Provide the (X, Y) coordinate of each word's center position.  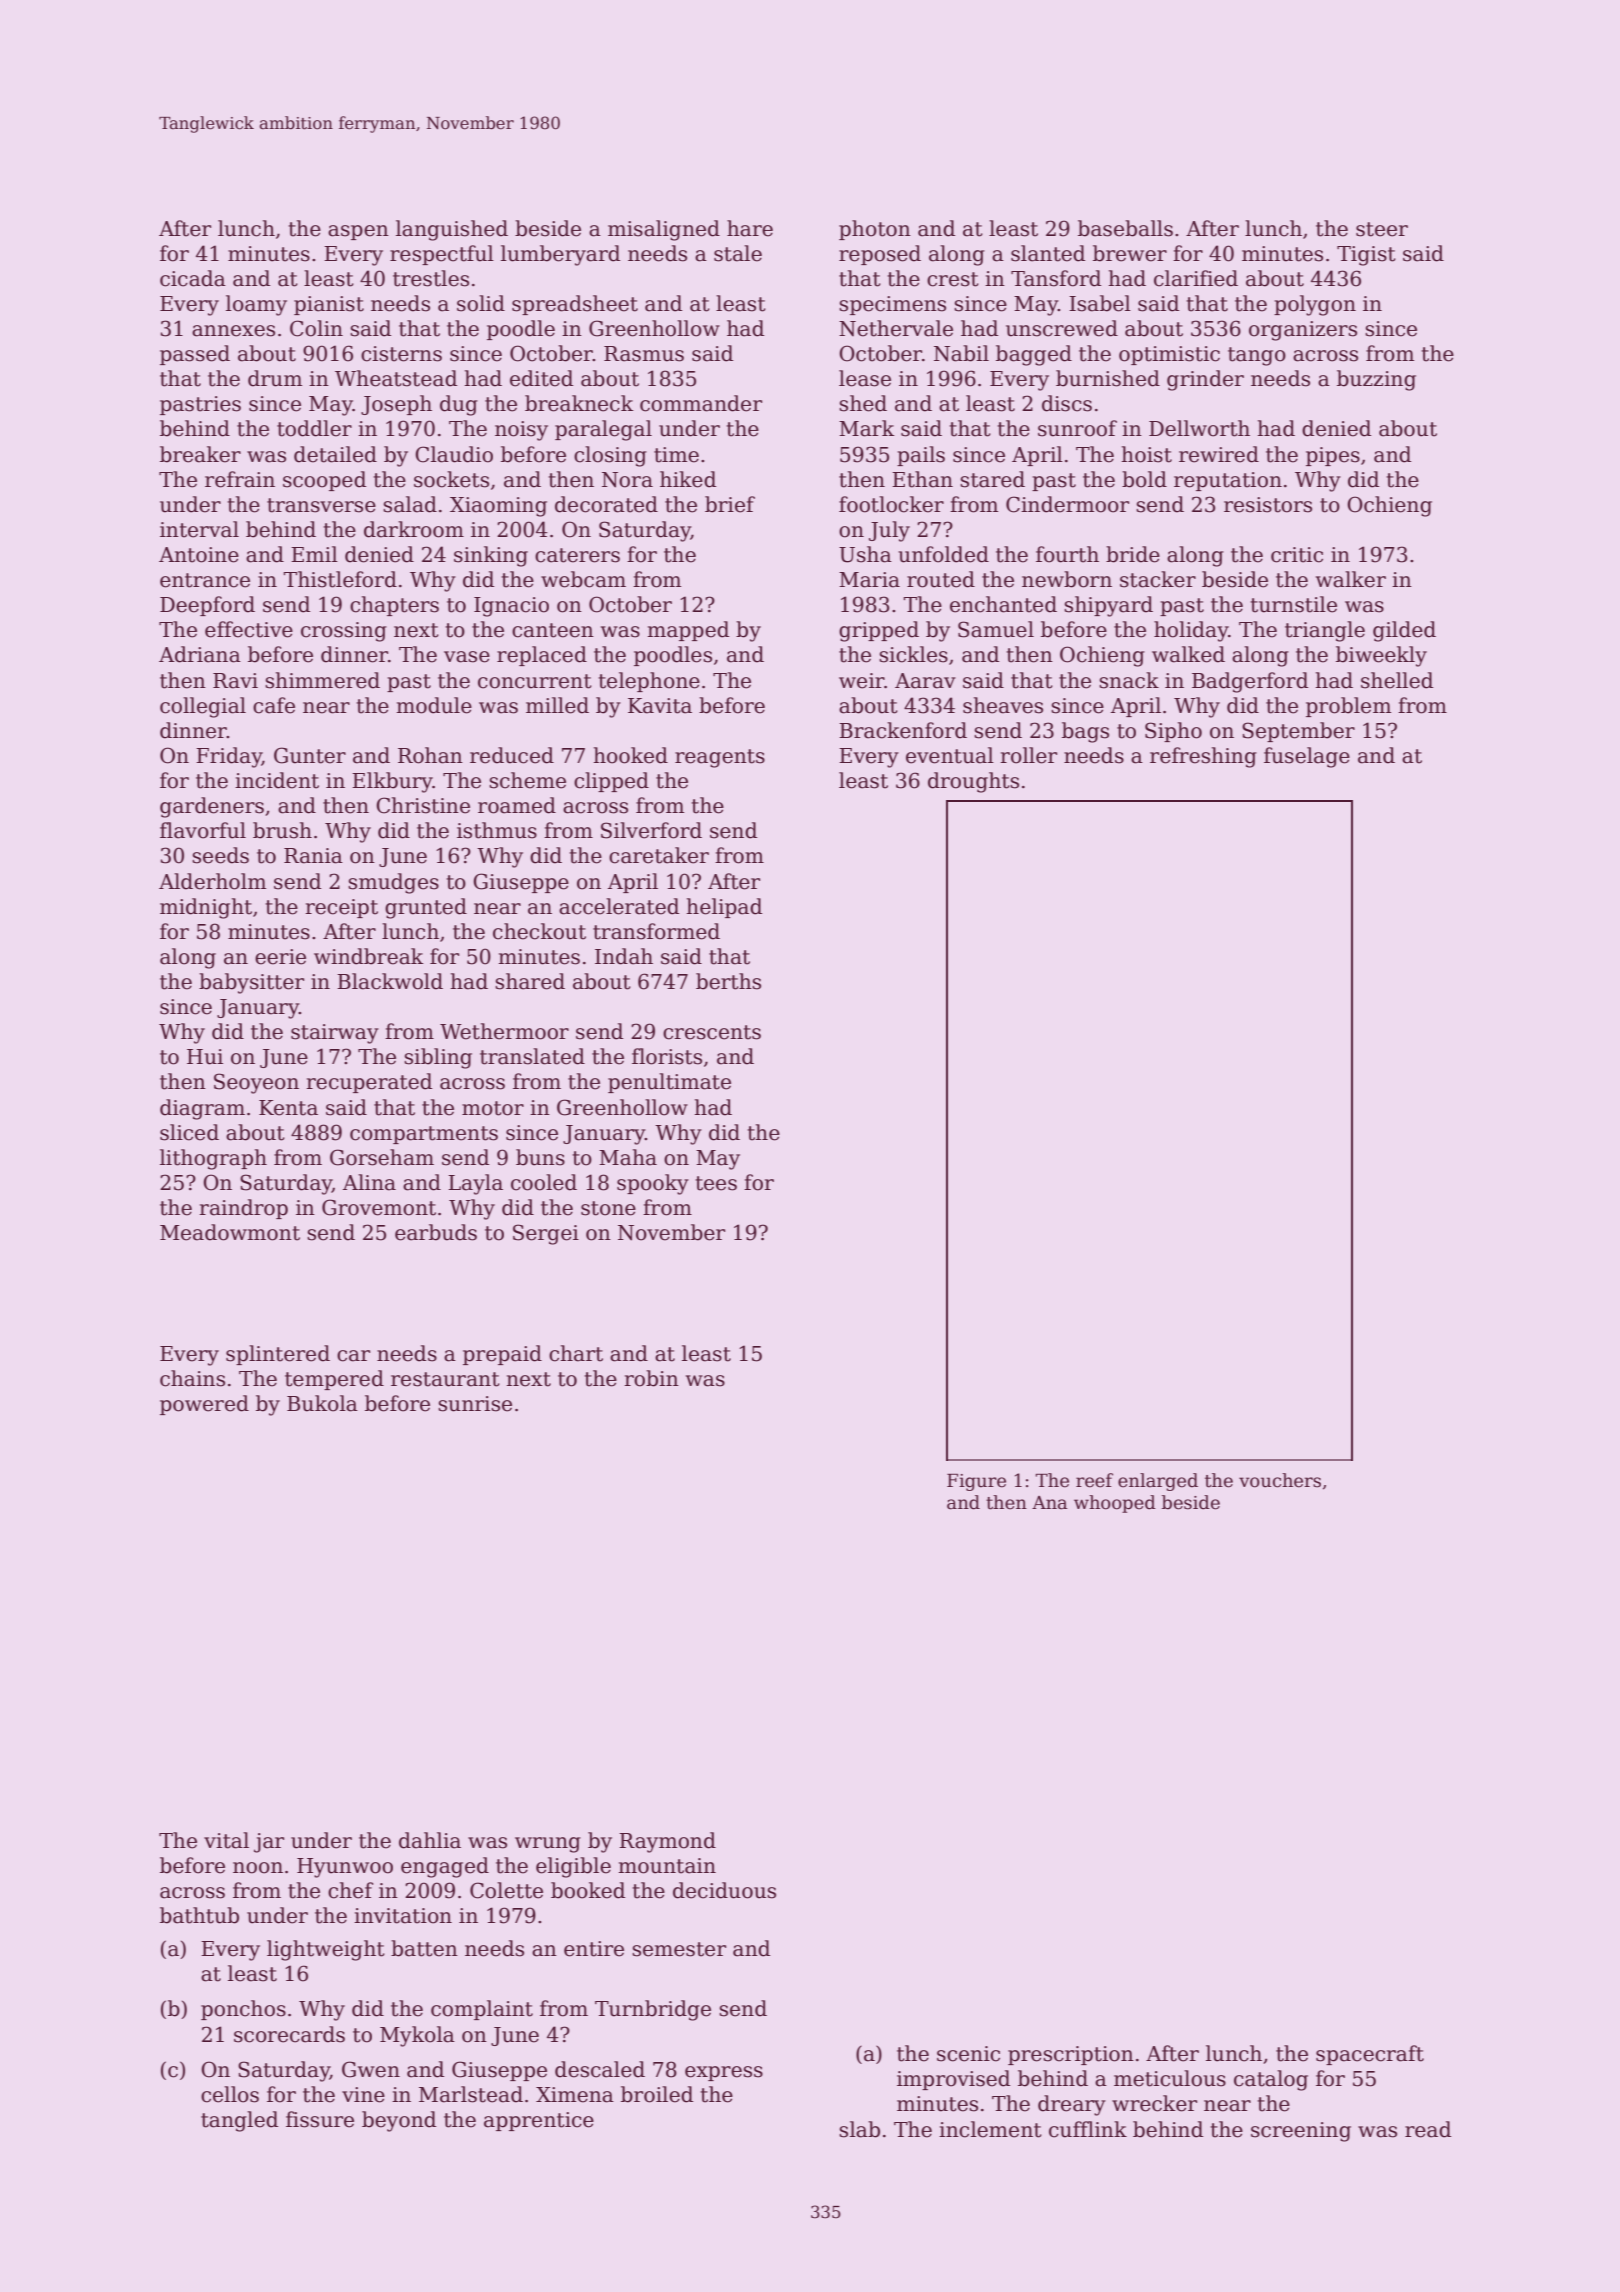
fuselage (1307, 757)
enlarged (1158, 1482)
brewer (1130, 253)
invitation (403, 1916)
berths (728, 981)
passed (195, 355)
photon (875, 230)
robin (652, 1378)
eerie (280, 957)
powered (204, 1405)
